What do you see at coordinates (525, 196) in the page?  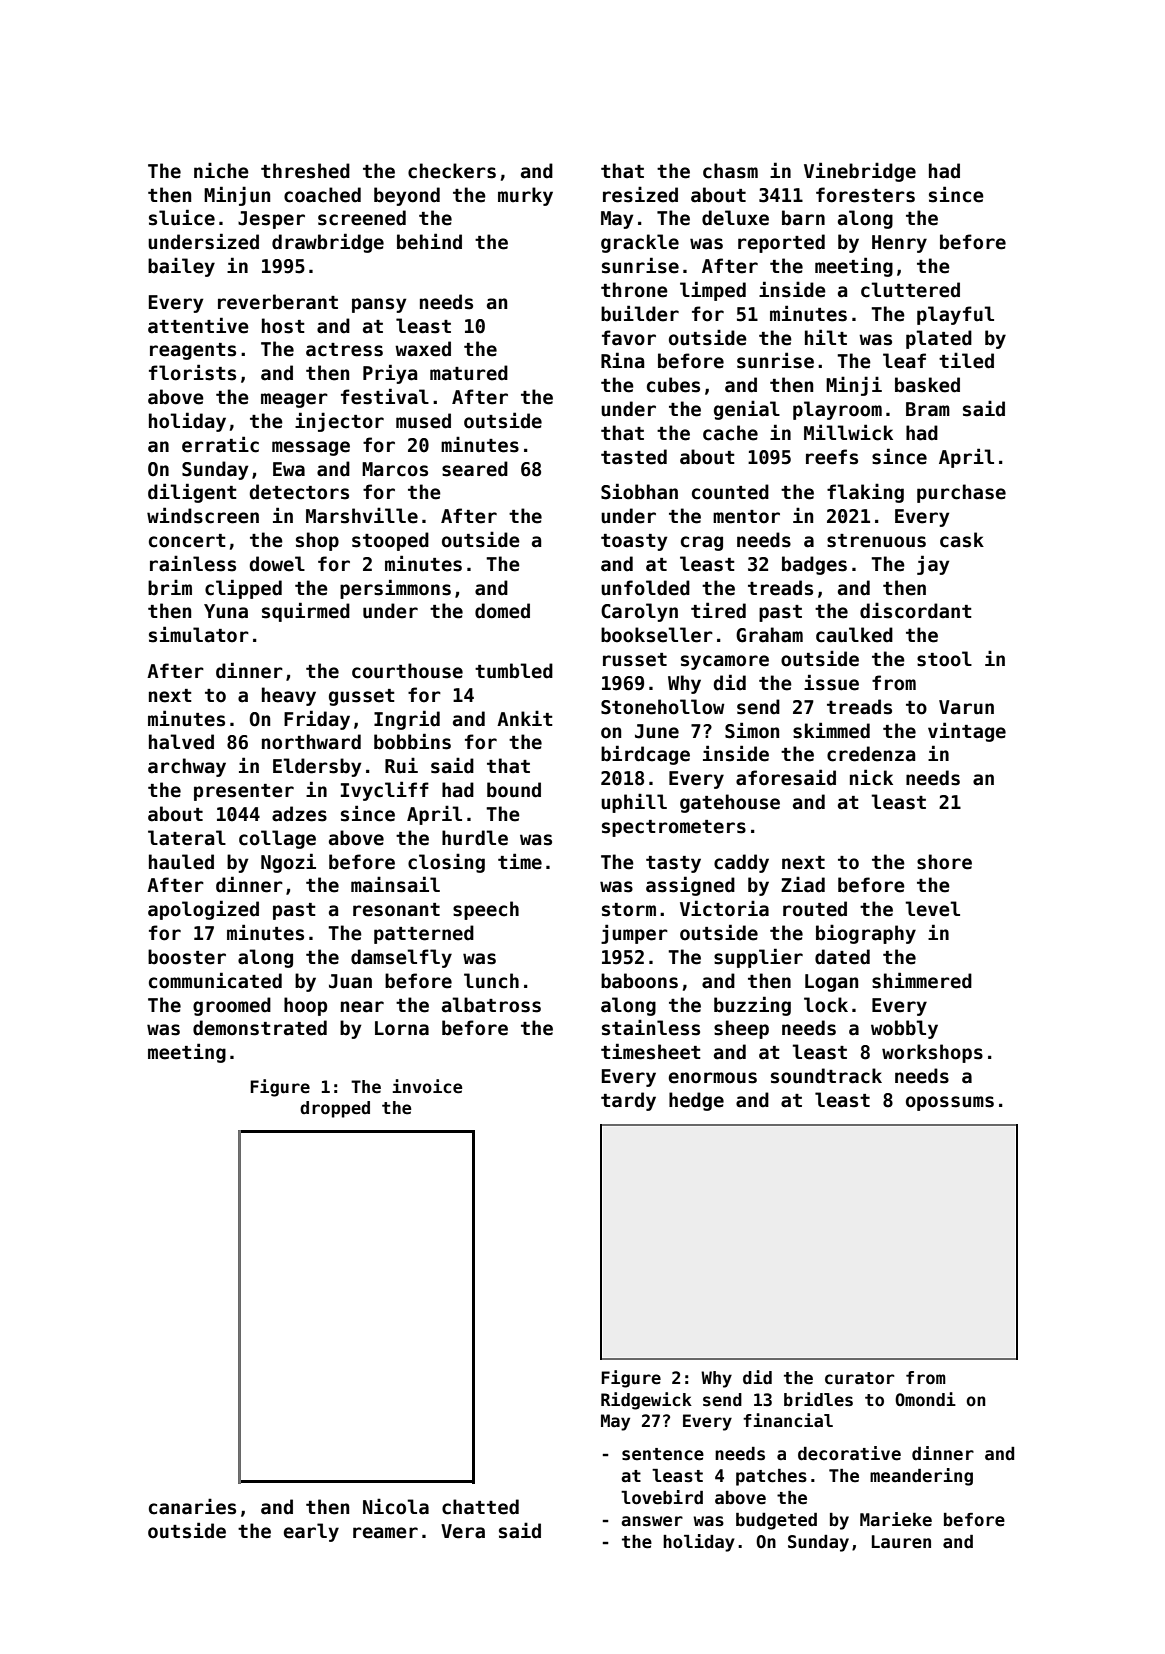 I see `murky` at bounding box center [525, 196].
